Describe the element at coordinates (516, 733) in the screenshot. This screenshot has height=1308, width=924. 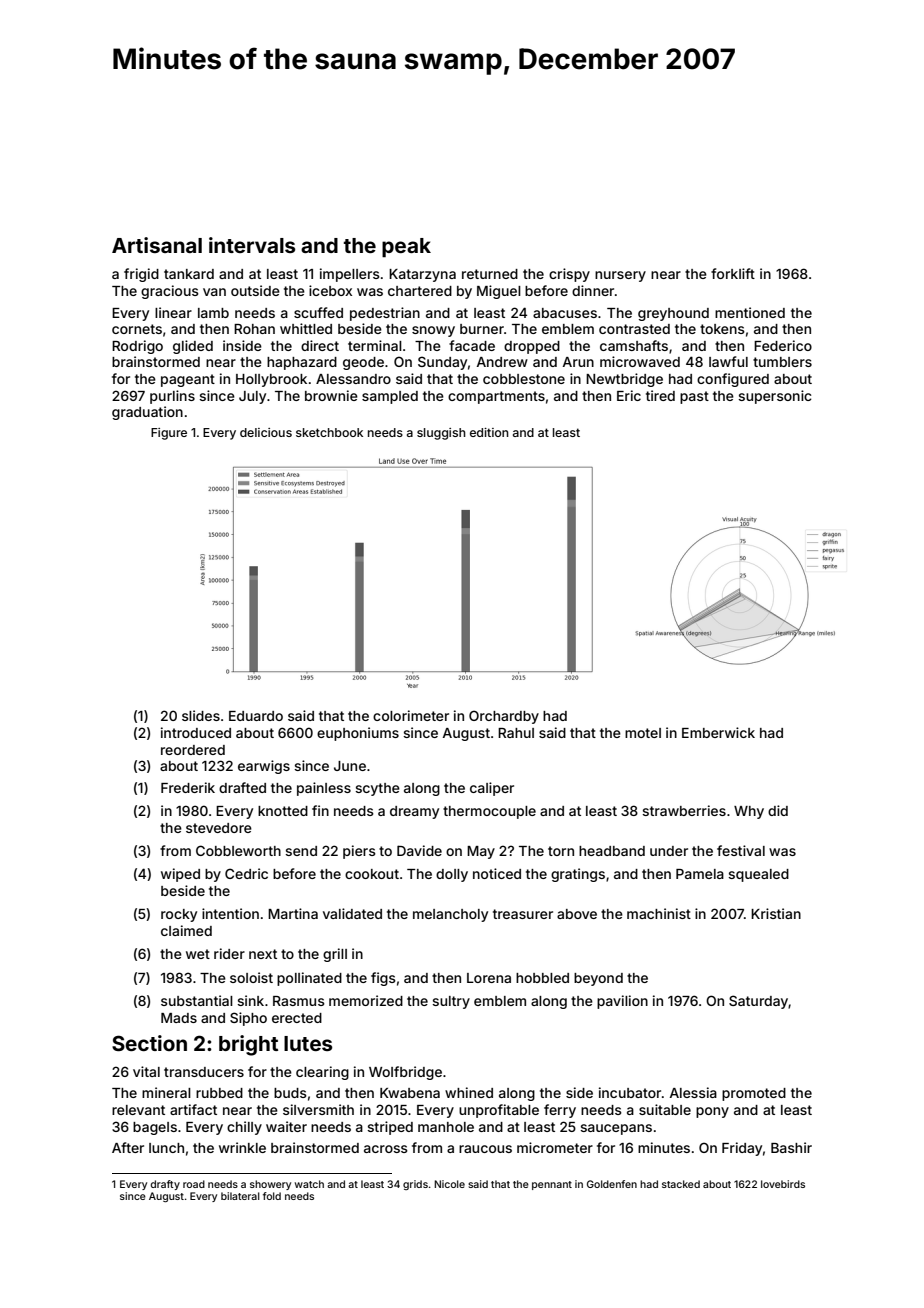
I see `Rahul` at that location.
